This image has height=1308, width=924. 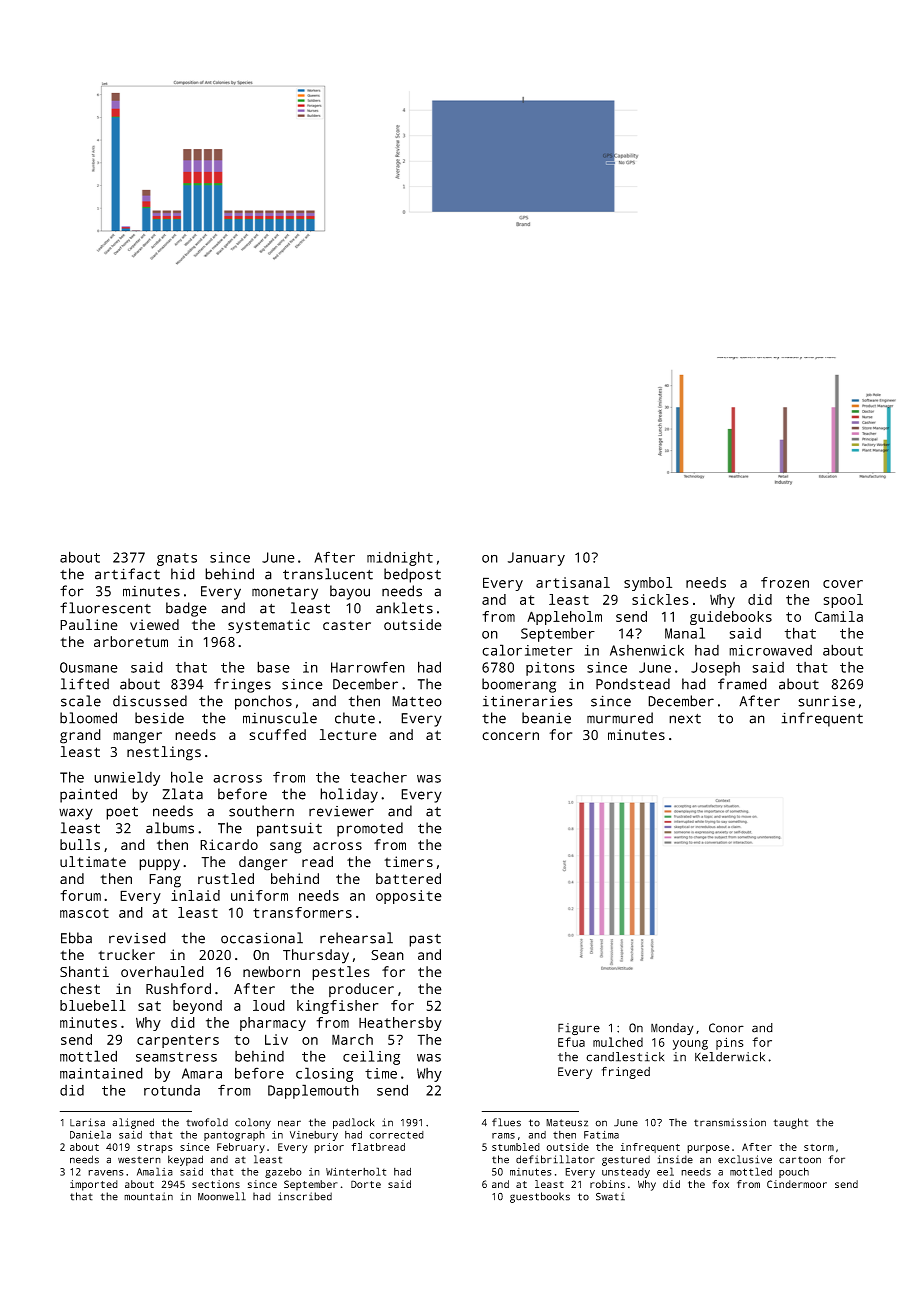 I want to click on midnight, so click(x=400, y=558).
